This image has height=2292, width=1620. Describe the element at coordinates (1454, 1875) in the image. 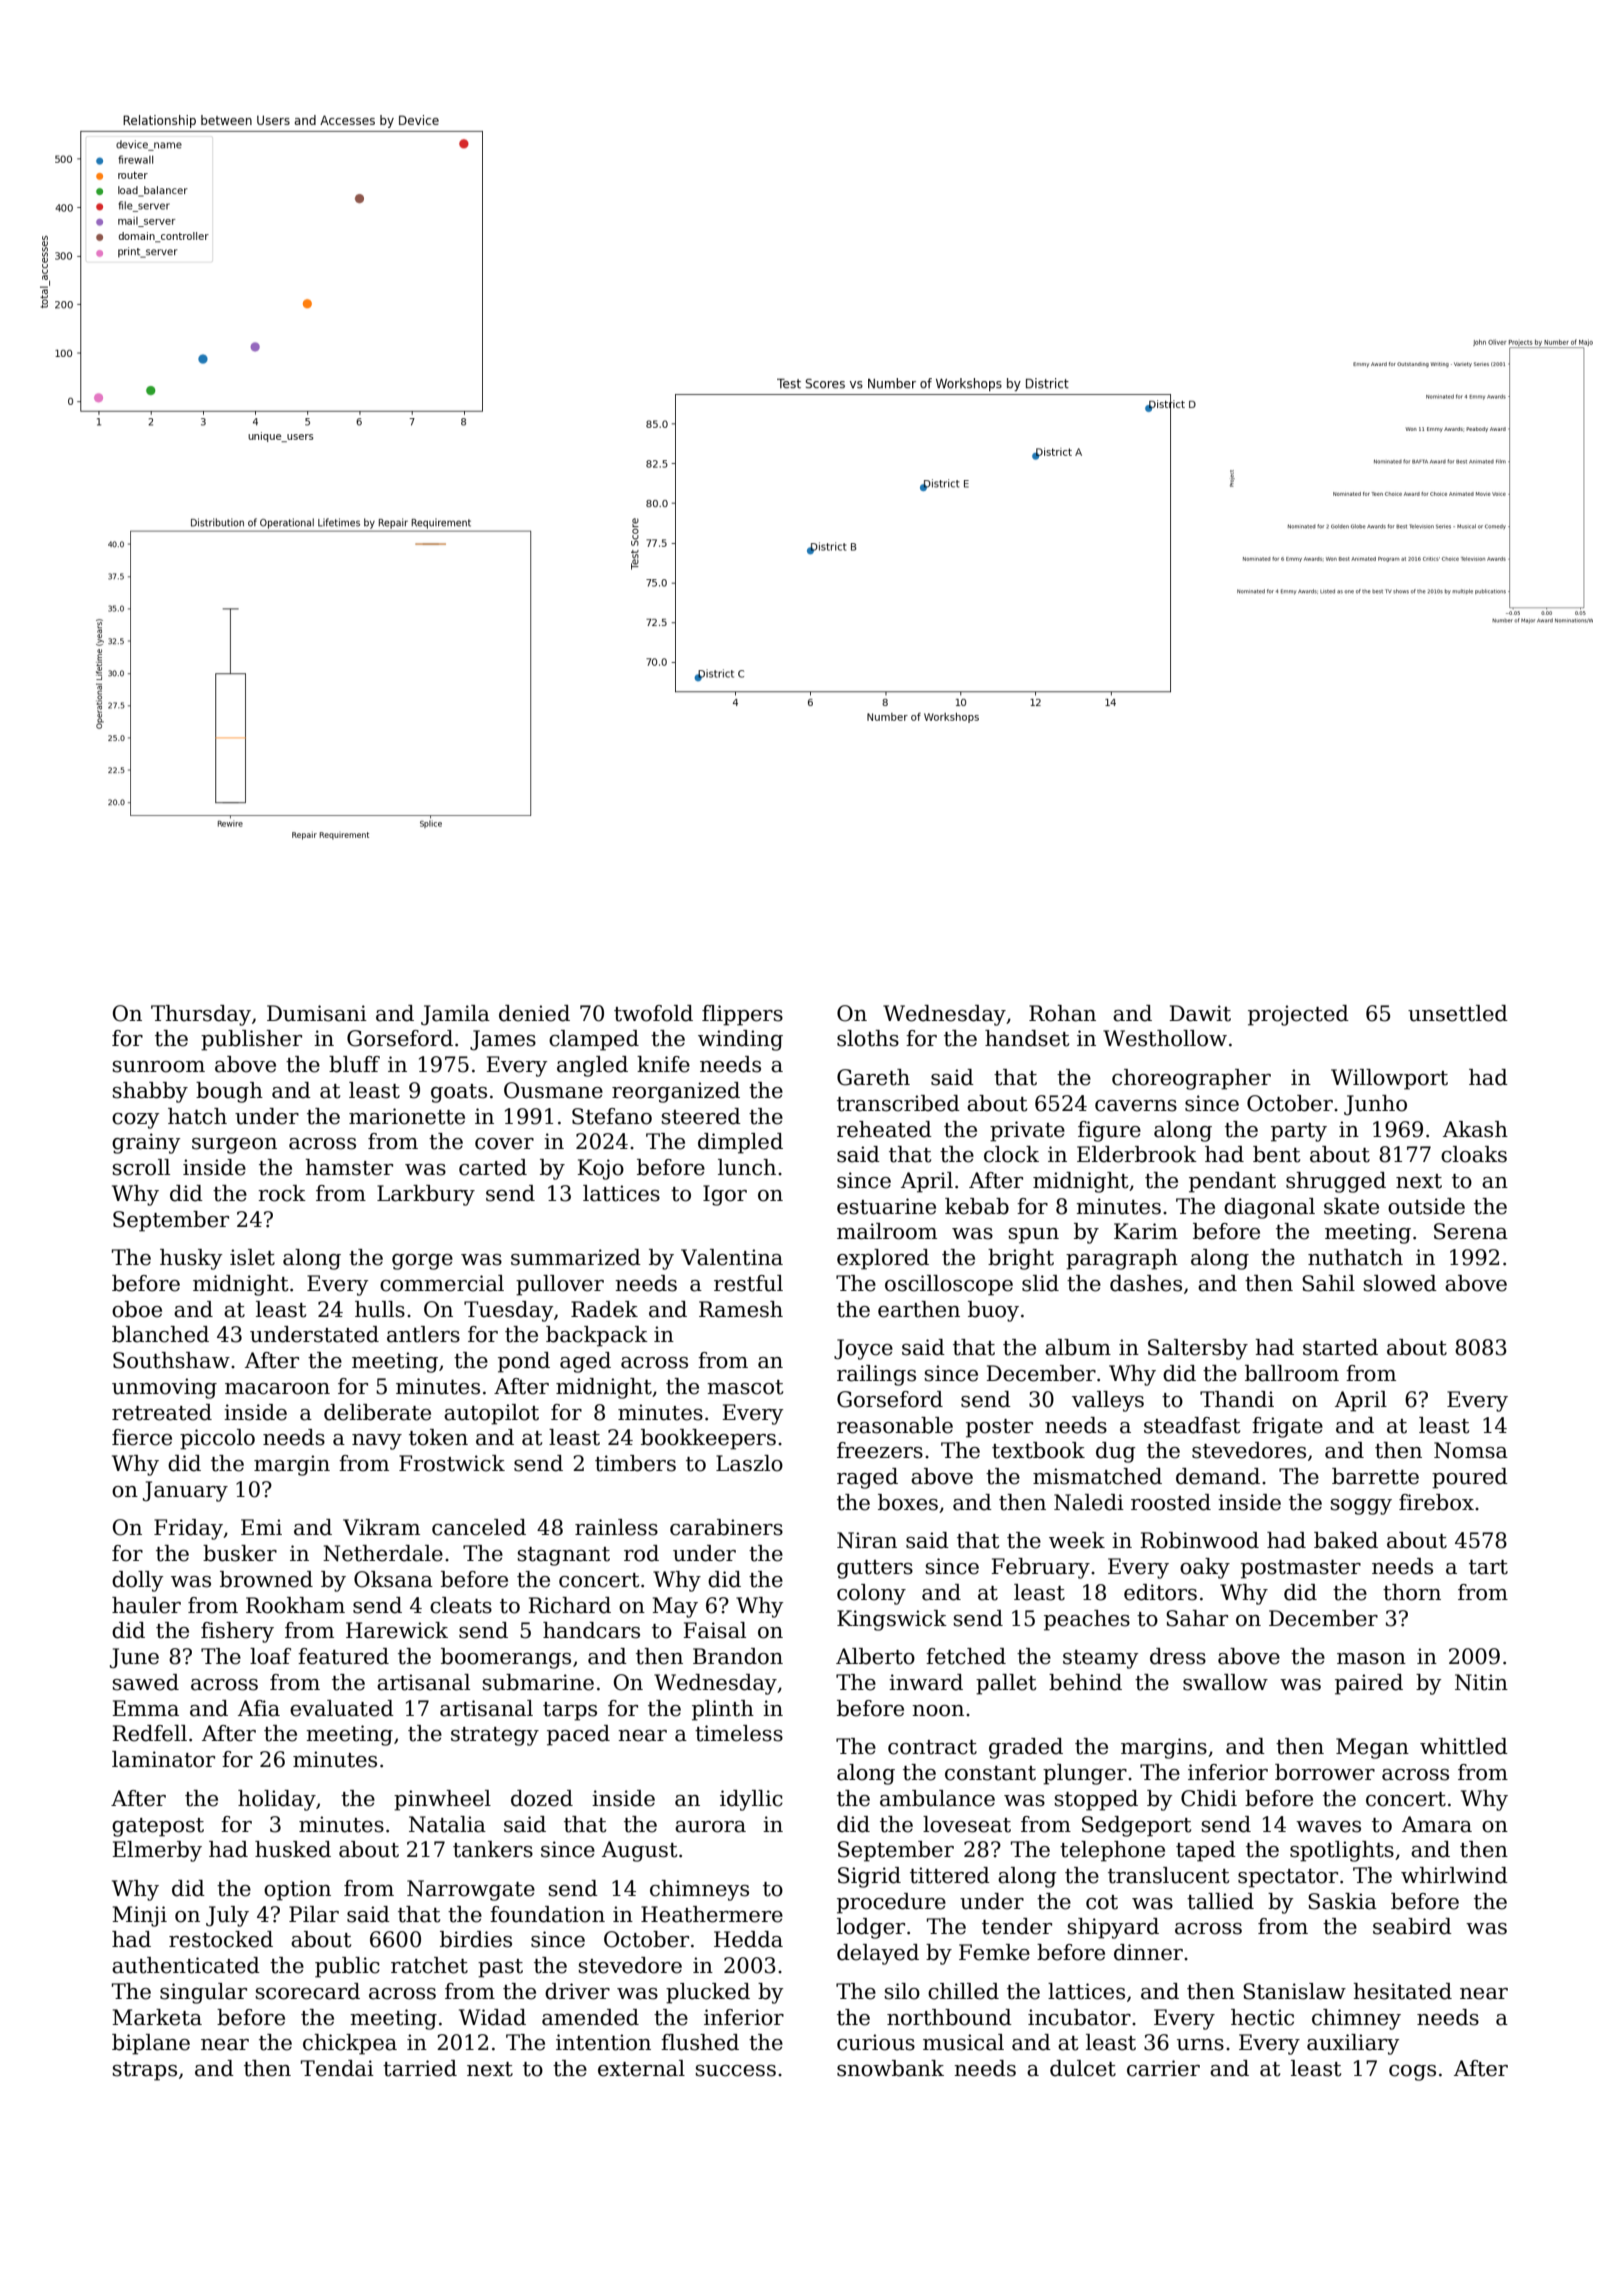

I see `whirlwind` at that location.
